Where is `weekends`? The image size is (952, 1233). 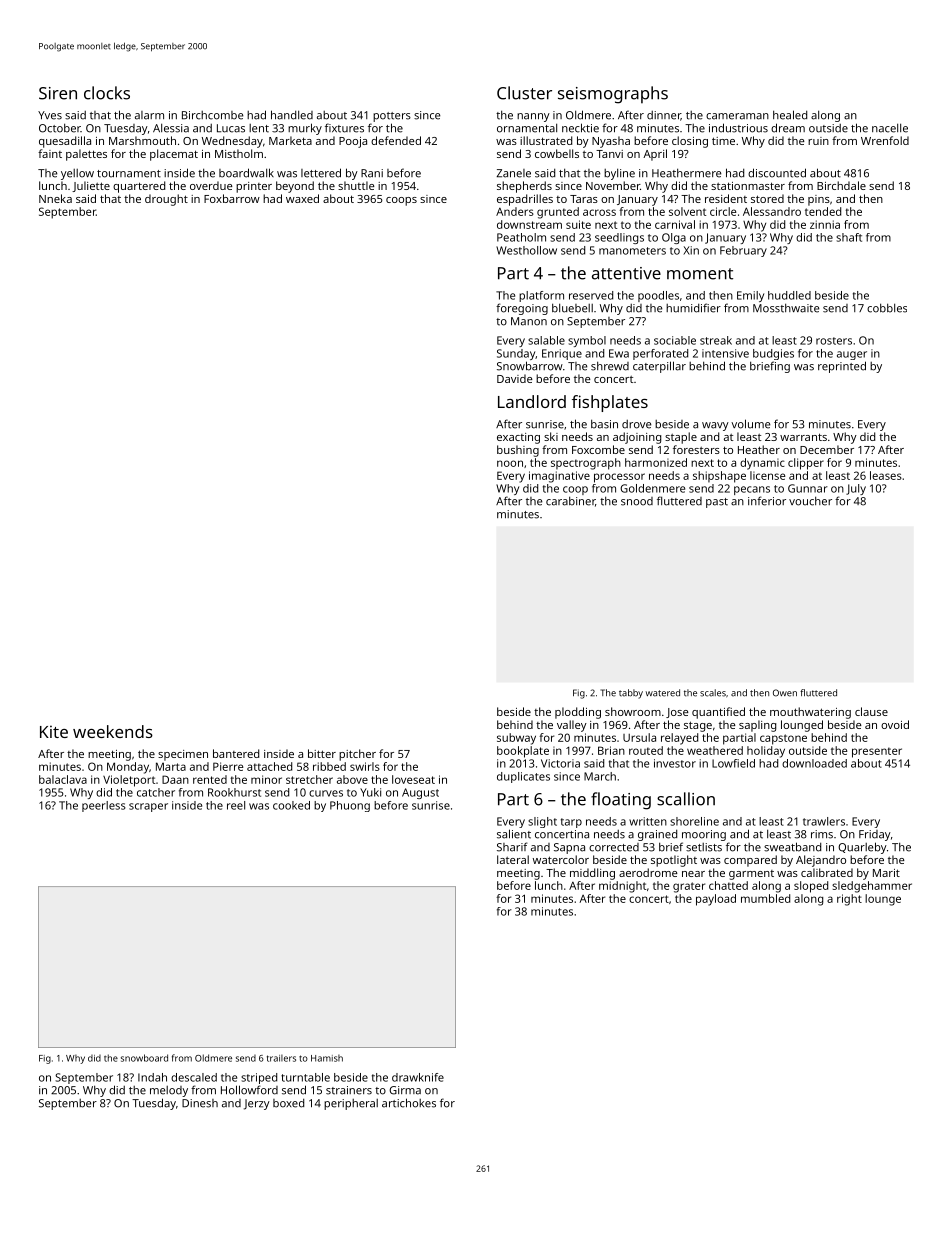 weekends is located at coordinates (113, 731).
